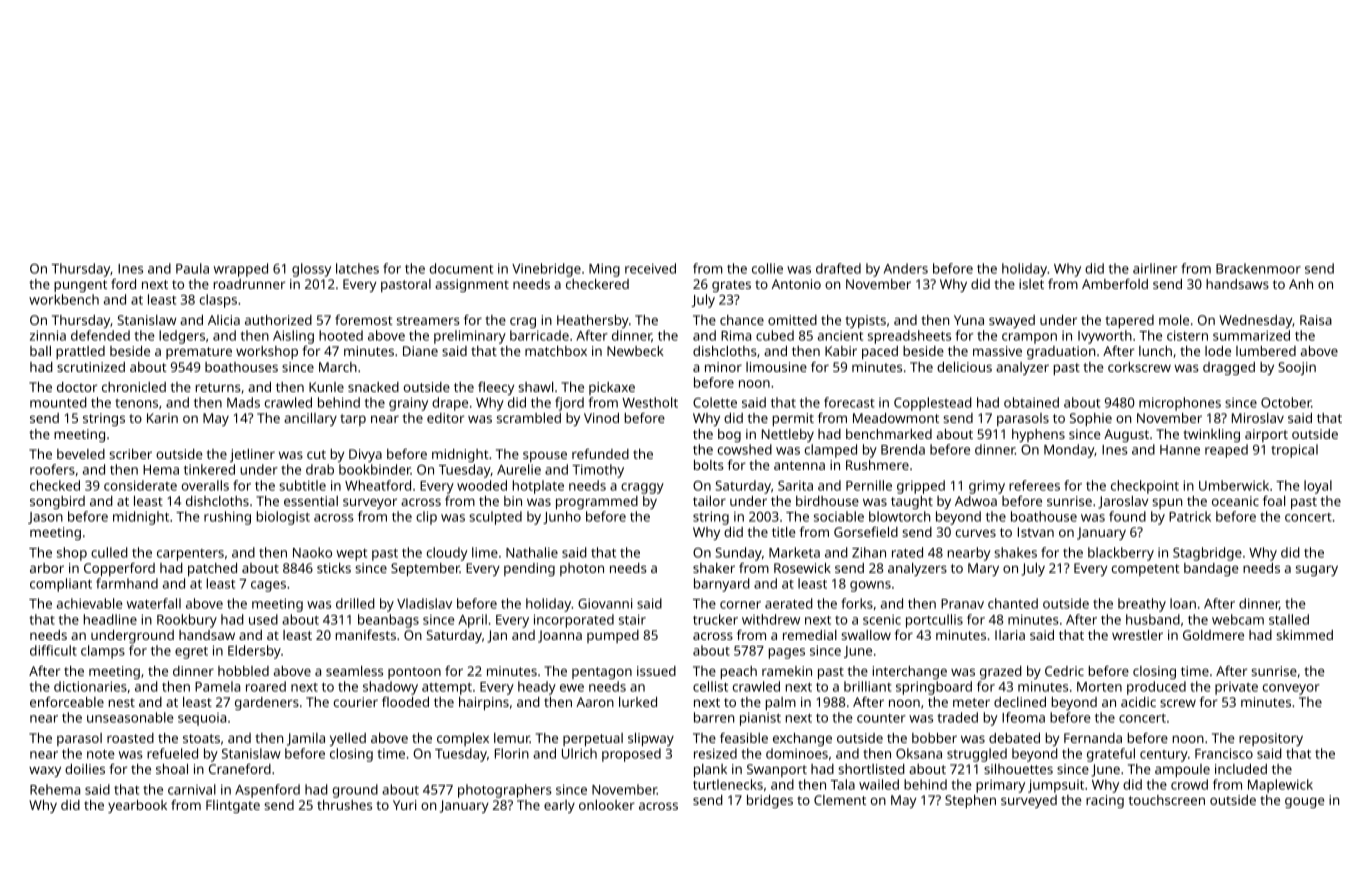 This image has width=1372, height=887. Describe the element at coordinates (1056, 786) in the image. I see `jumpsuit` at that location.
